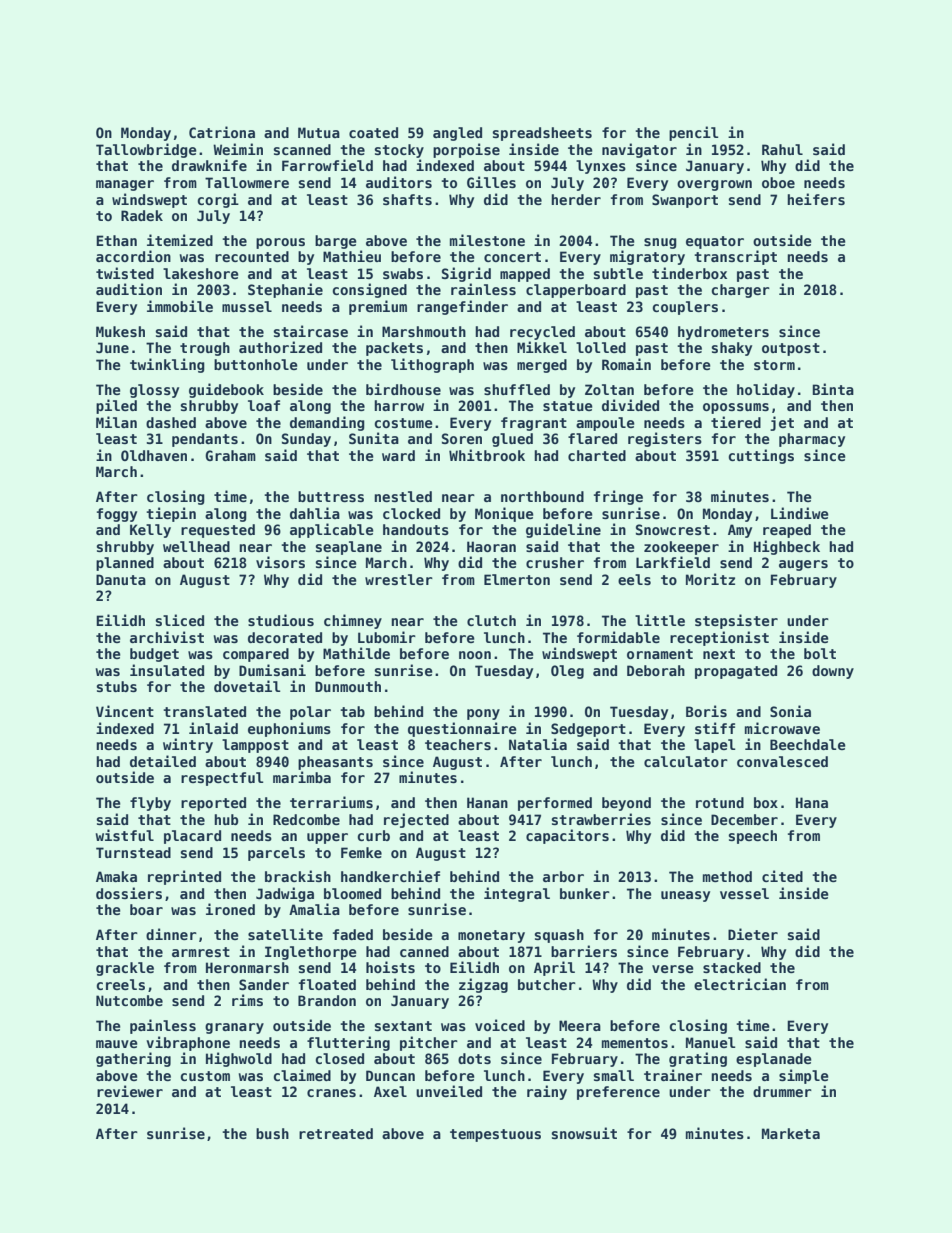 The image size is (952, 1233). Describe the element at coordinates (129, 289) in the page. I see `audition` at that location.
